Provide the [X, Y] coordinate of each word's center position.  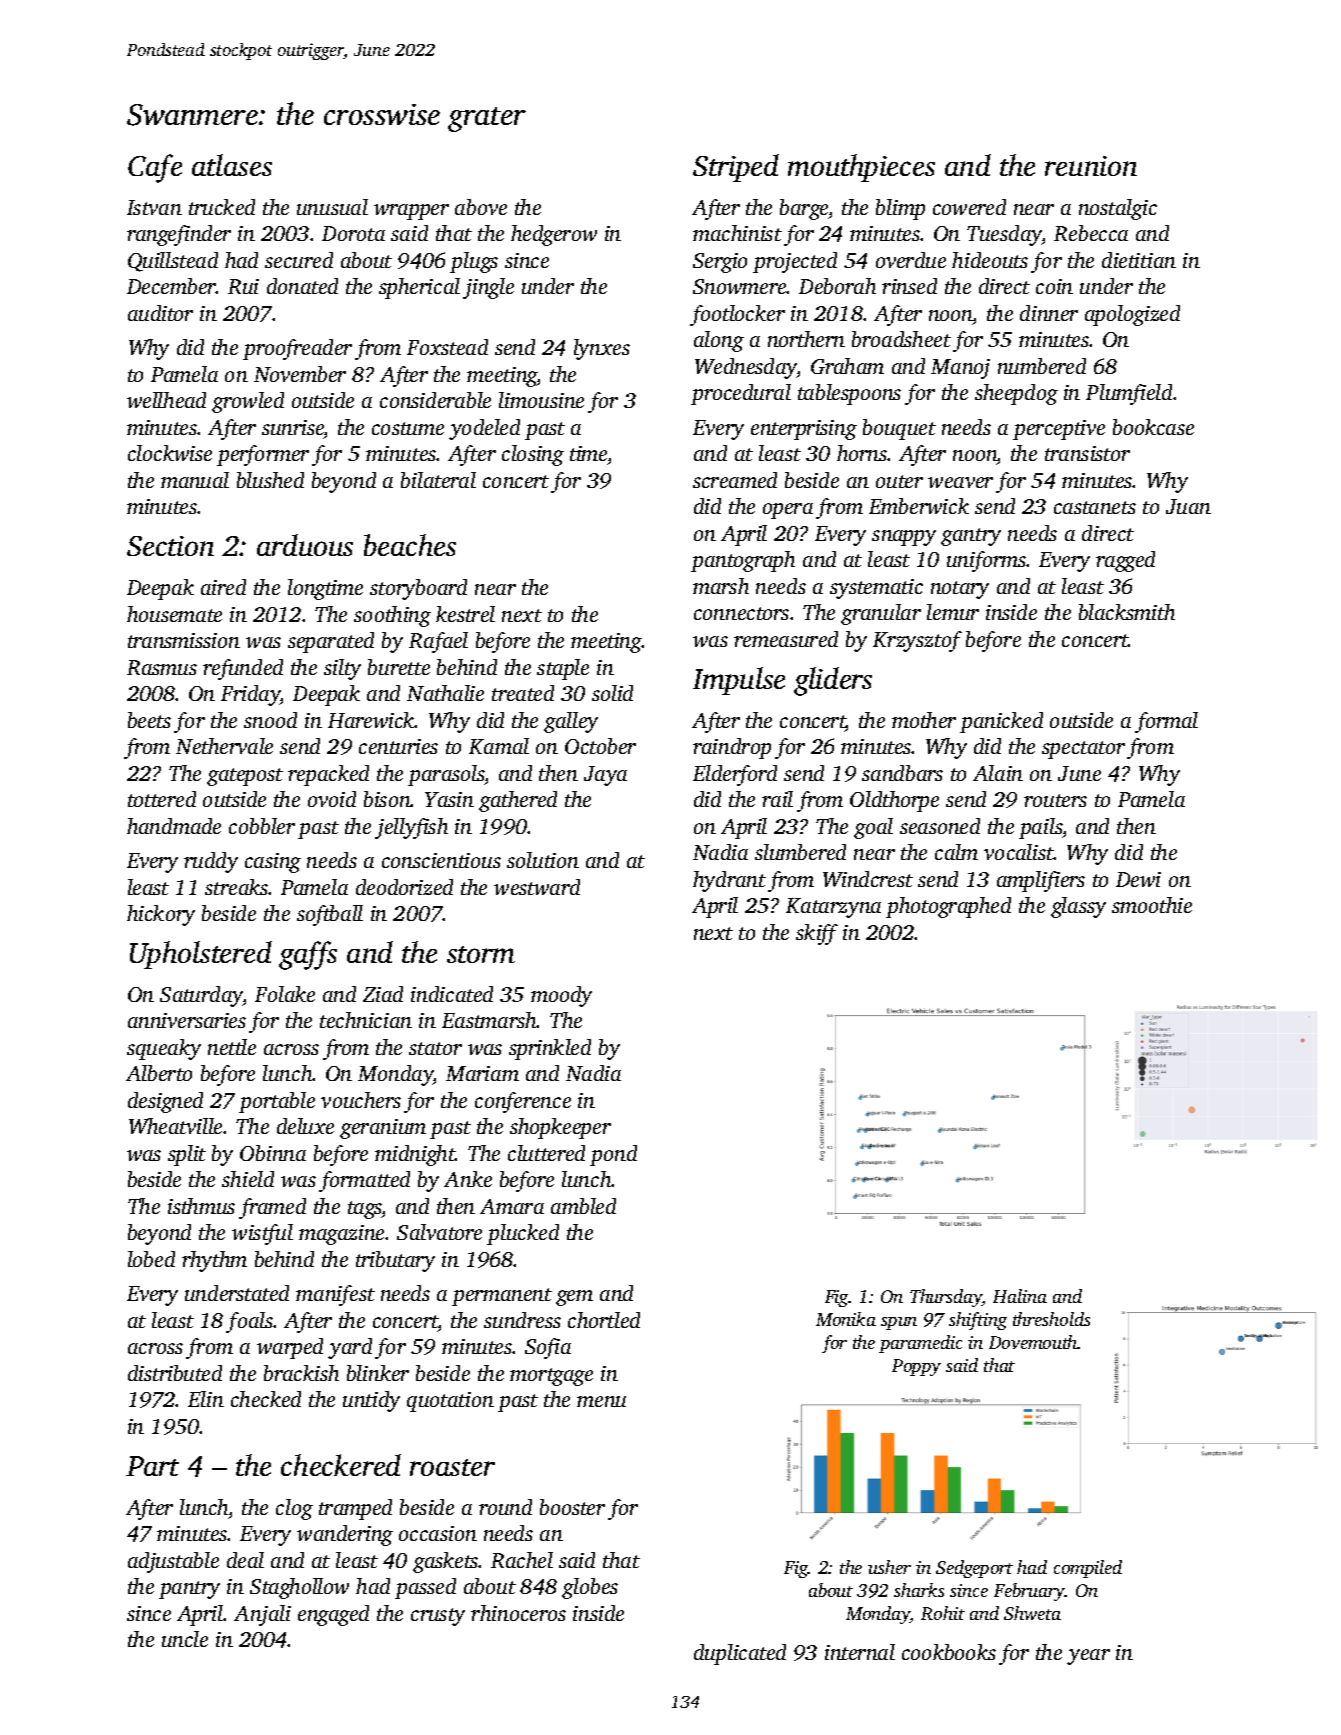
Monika [846, 1319]
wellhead [166, 400]
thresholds [1051, 1319]
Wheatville [175, 1126]
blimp [900, 209]
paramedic [920, 1344]
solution [543, 860]
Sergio [720, 263]
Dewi [1138, 879]
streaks [237, 887]
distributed [175, 1373]
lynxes [602, 349]
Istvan [154, 207]
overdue [911, 260]
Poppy [916, 1367]
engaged [333, 1615]
